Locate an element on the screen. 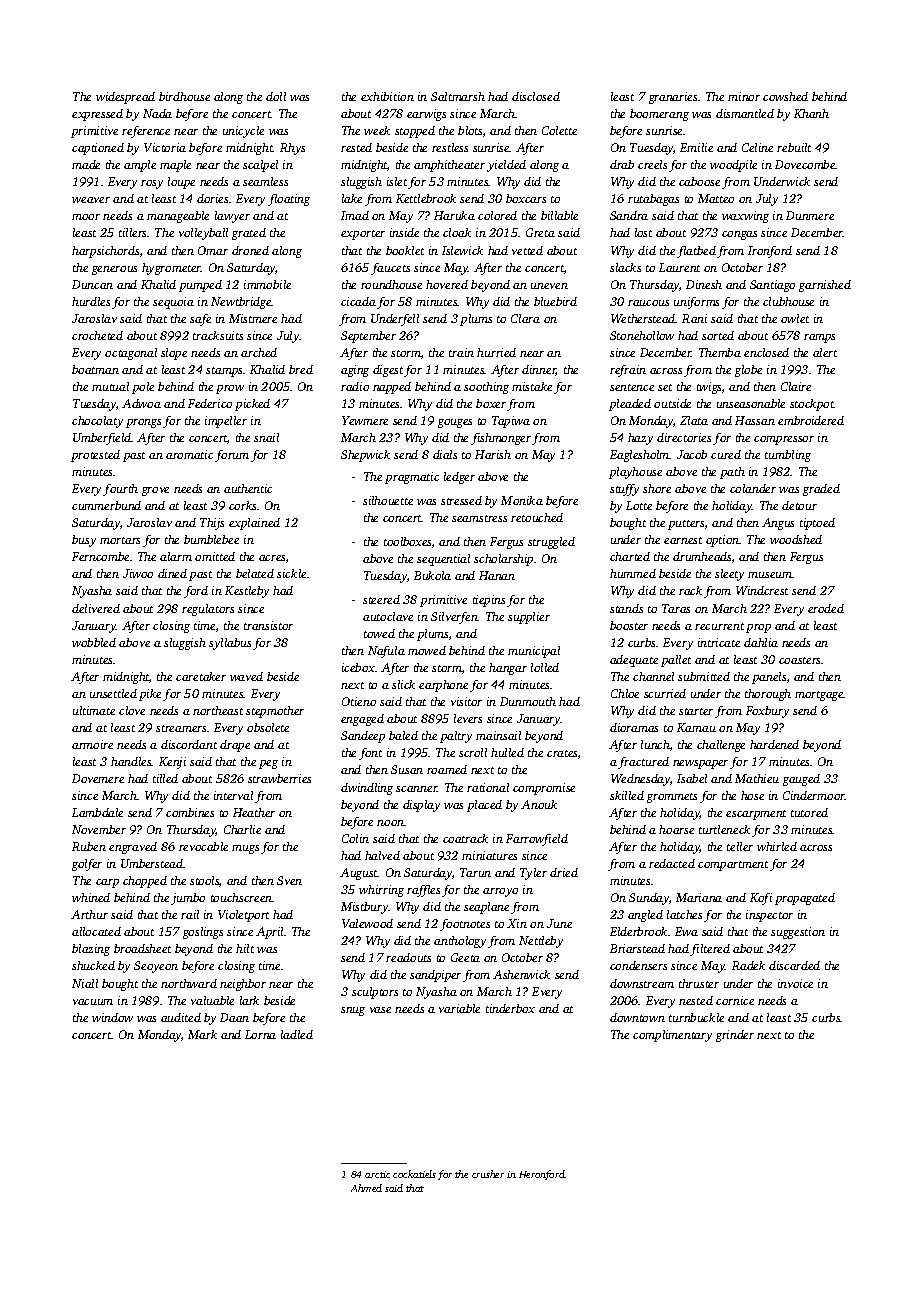 Image resolution: width=924 pixels, height=1308 pixels. Charlie is located at coordinates (242, 829).
